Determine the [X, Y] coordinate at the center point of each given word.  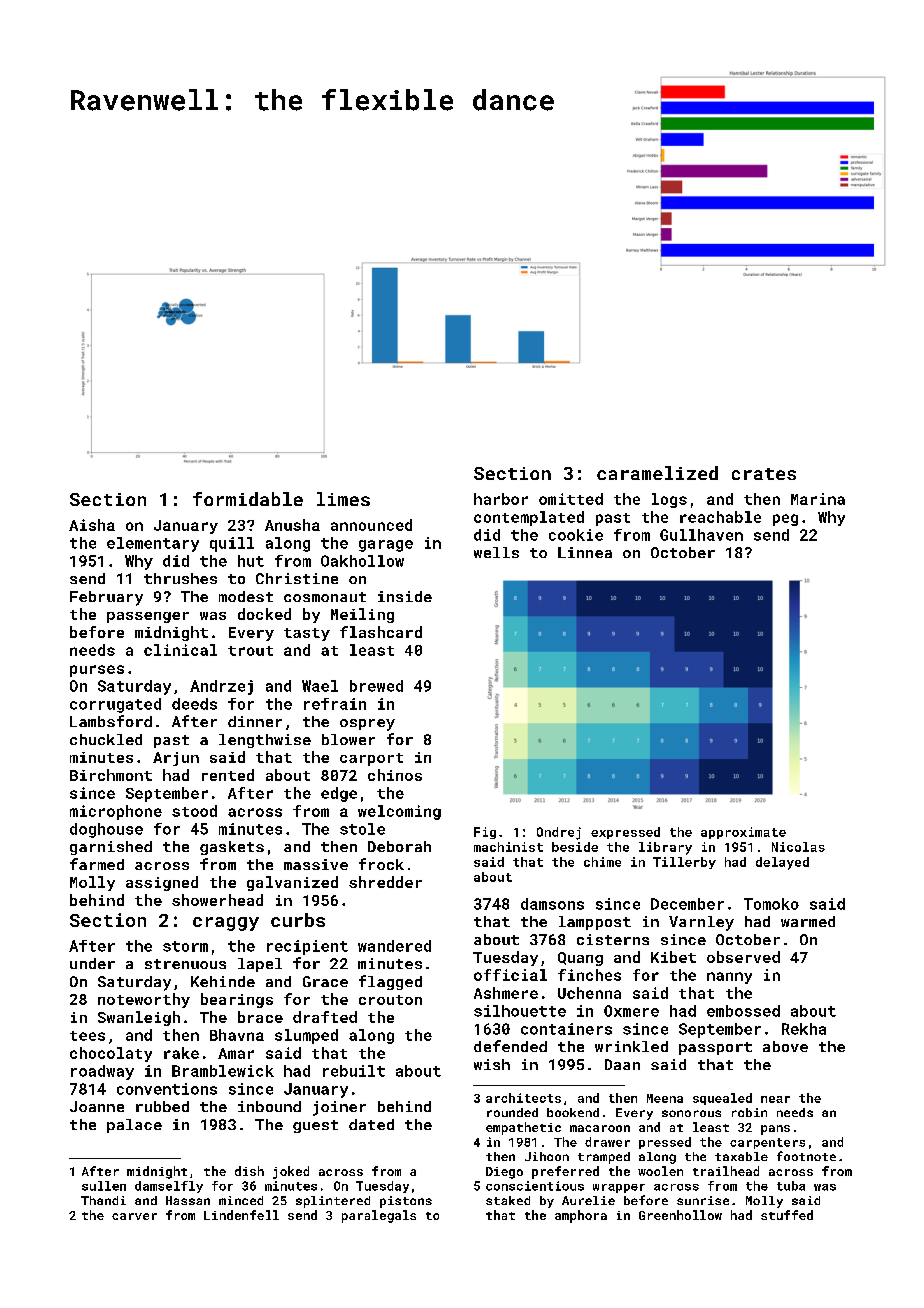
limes [343, 499]
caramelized [657, 473]
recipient [307, 947]
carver [134, 1216]
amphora [581, 1216]
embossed [743, 1011]
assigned [162, 883]
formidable [248, 499]
